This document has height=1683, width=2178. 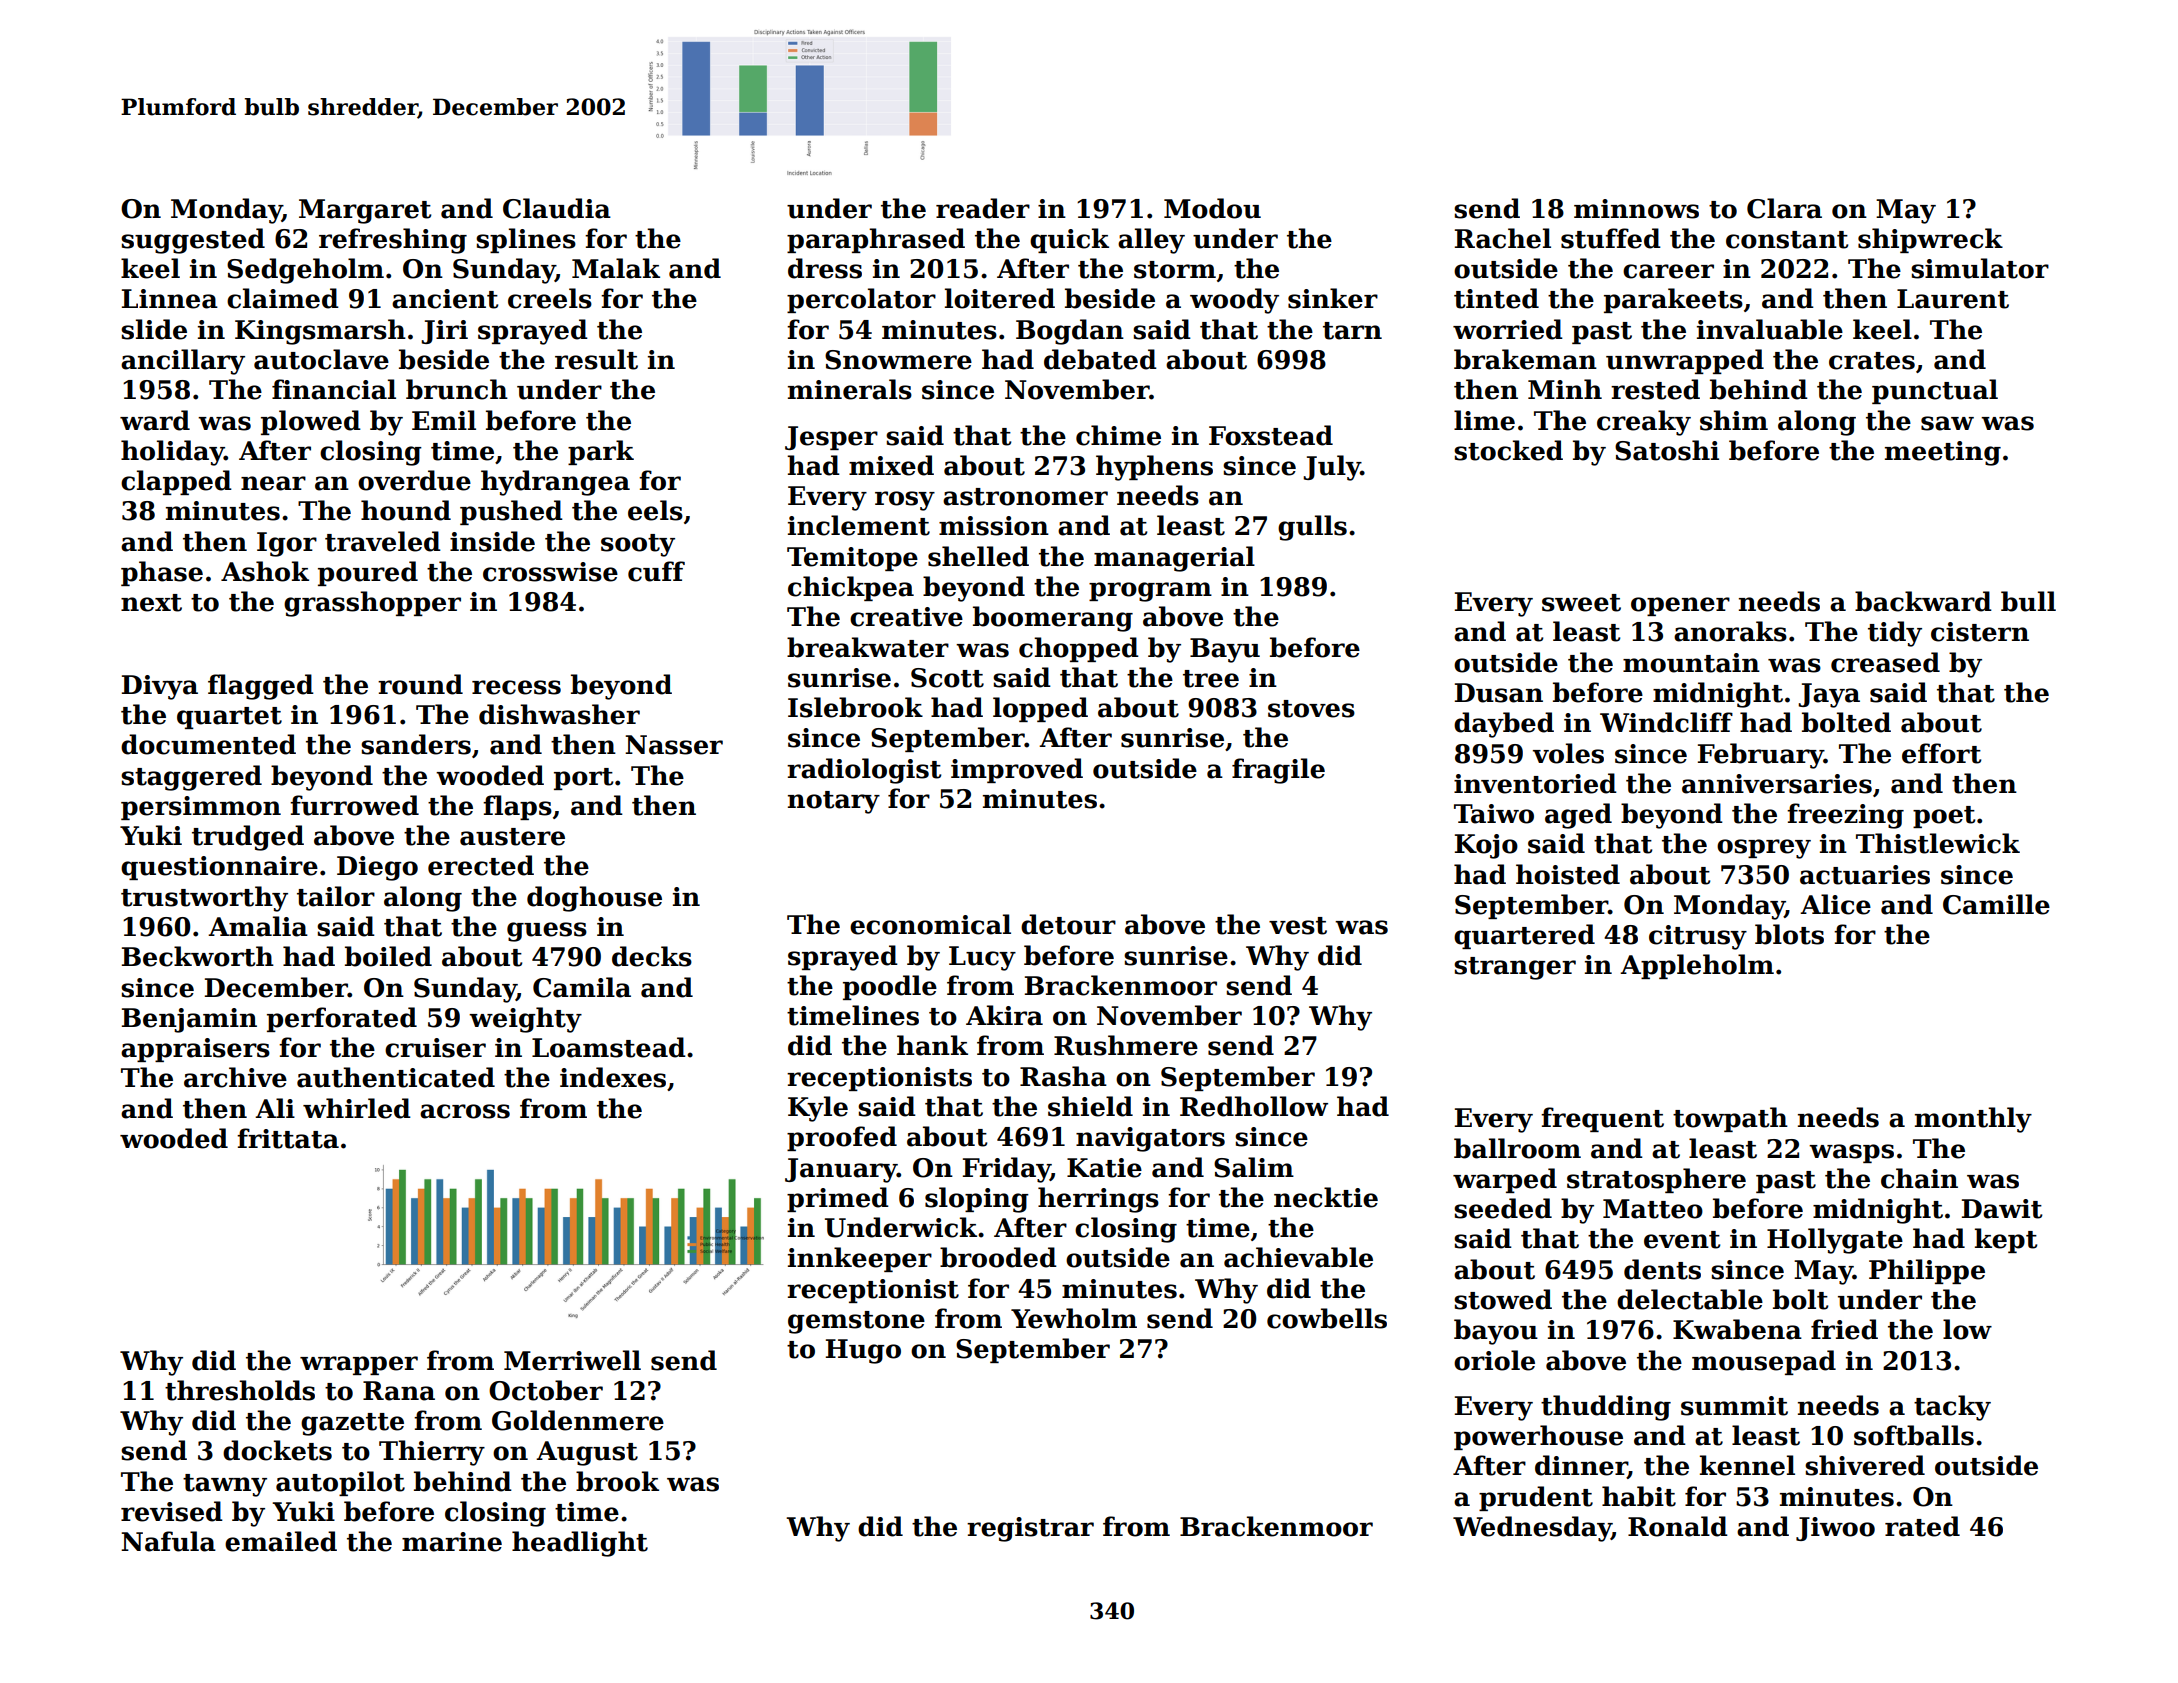 I want to click on Scott, so click(x=947, y=678).
